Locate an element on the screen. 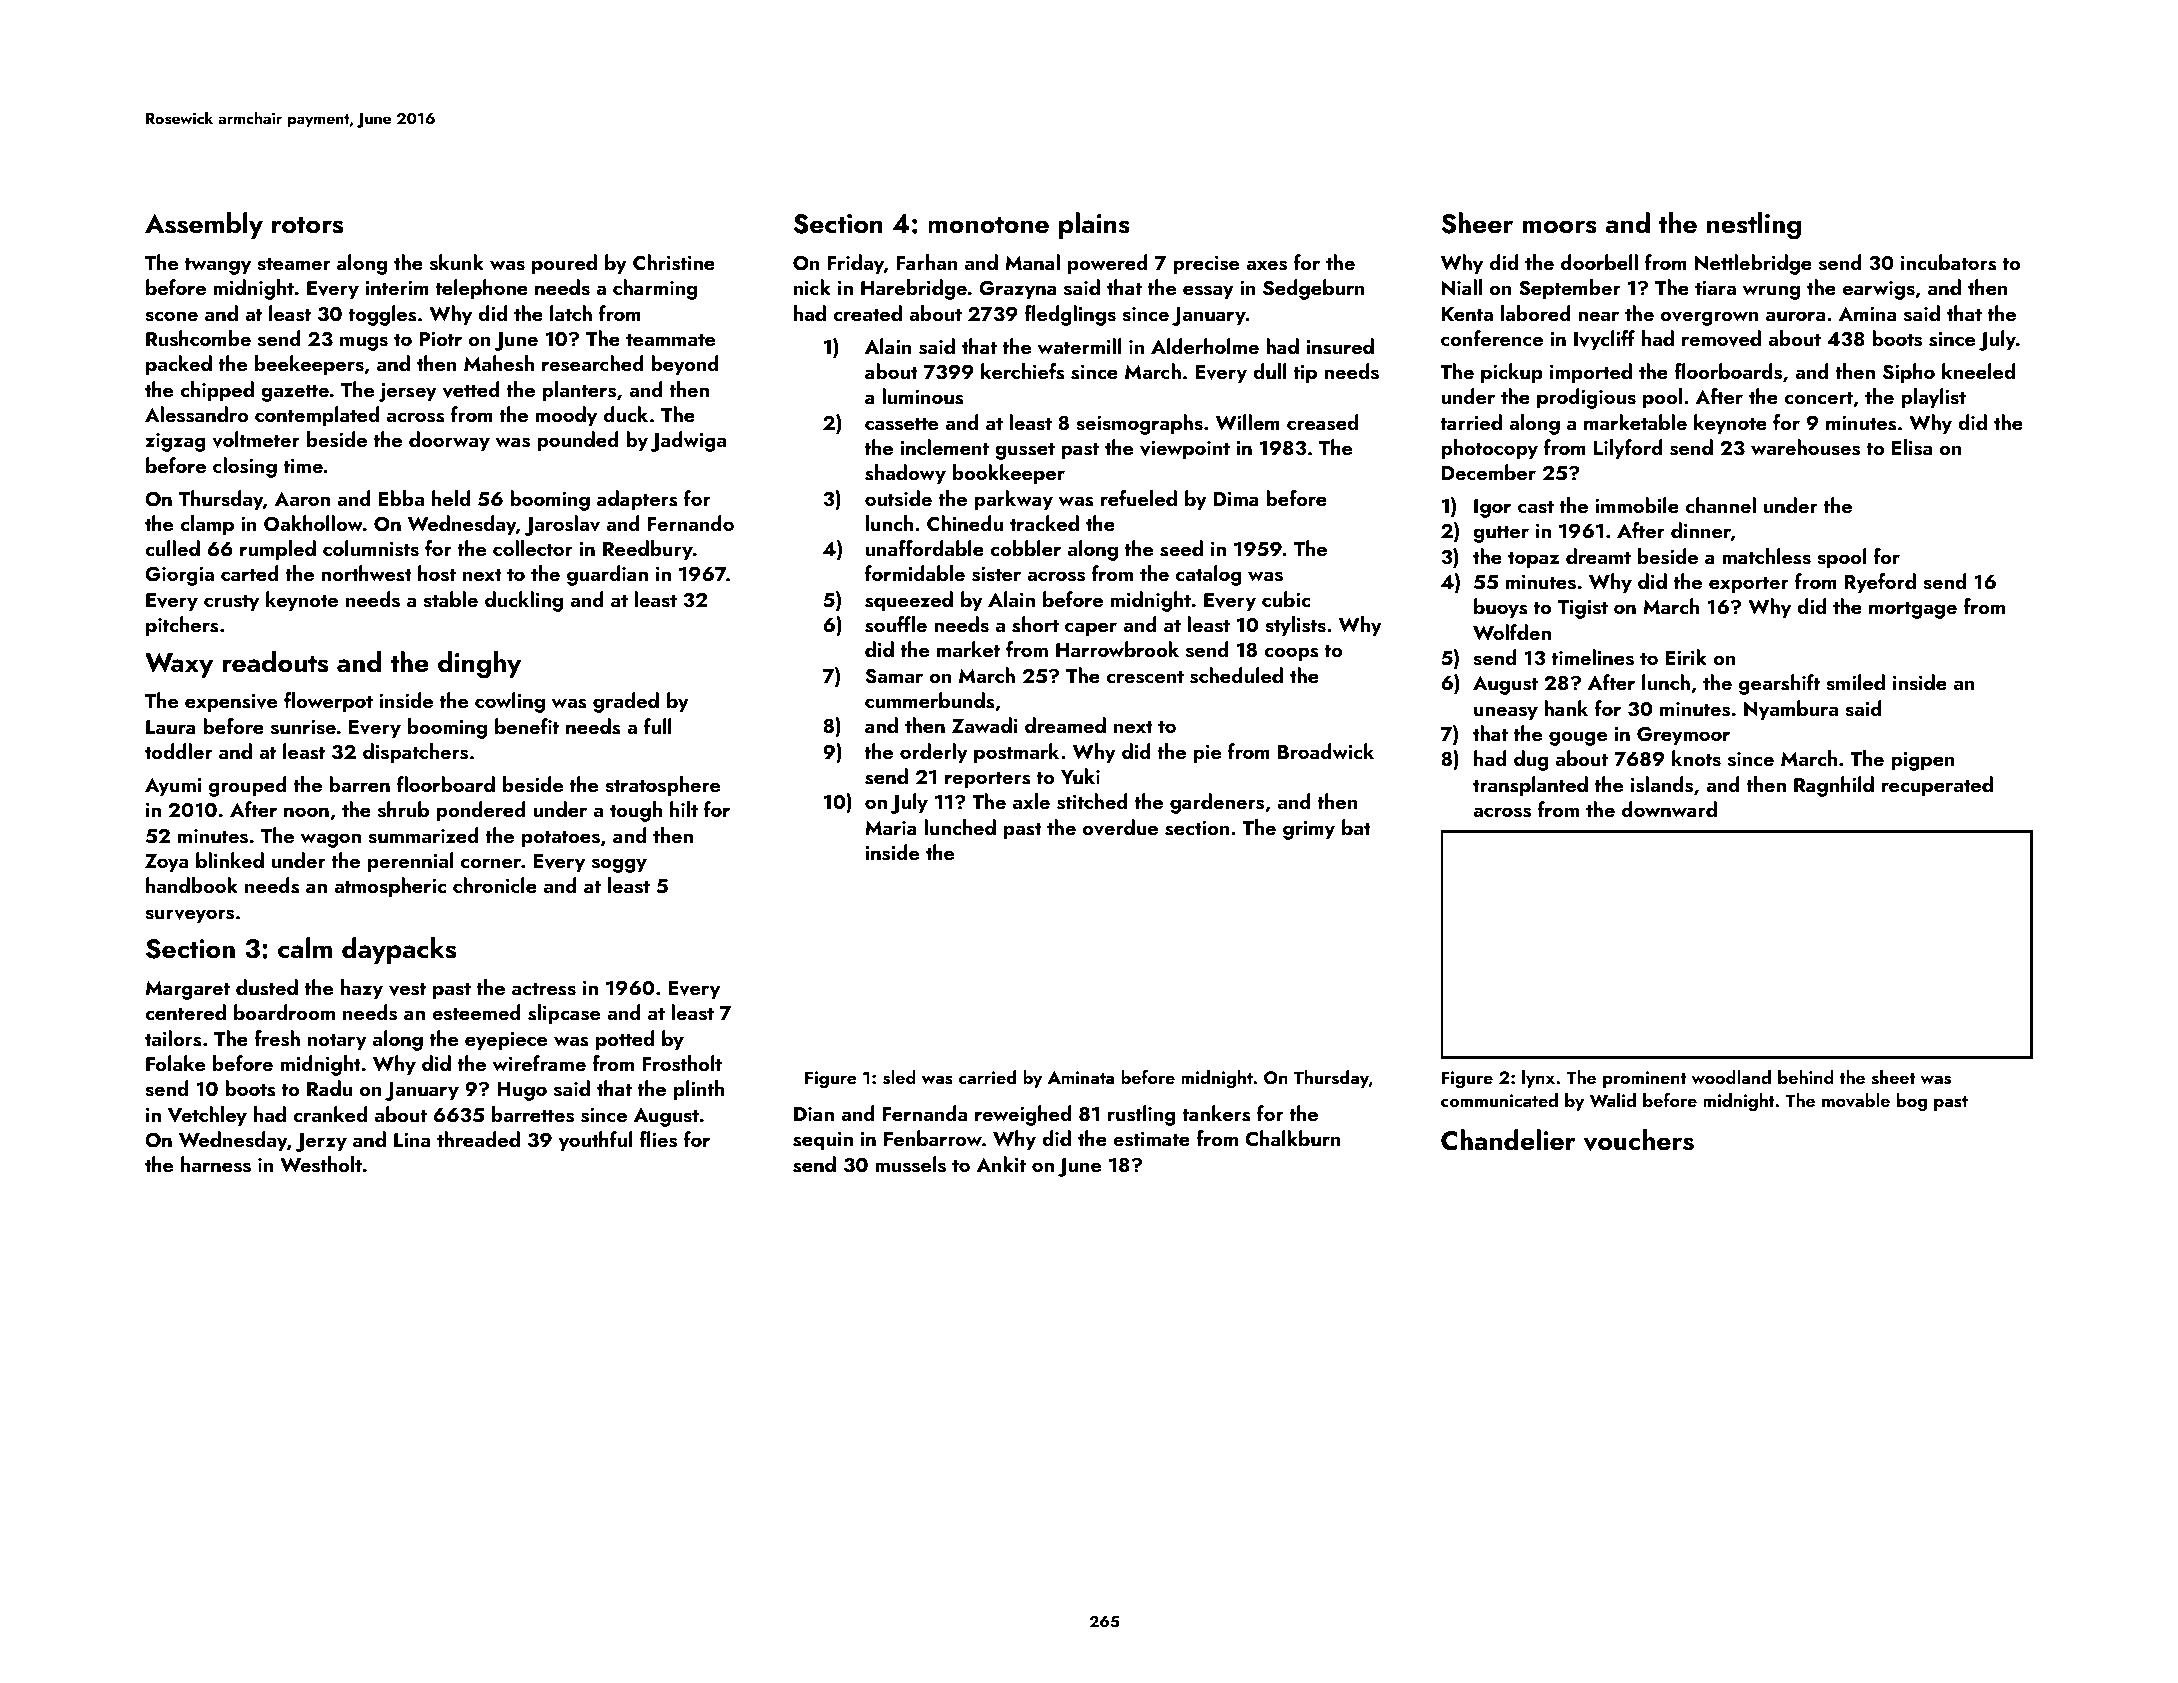  carried is located at coordinates (987, 1077).
